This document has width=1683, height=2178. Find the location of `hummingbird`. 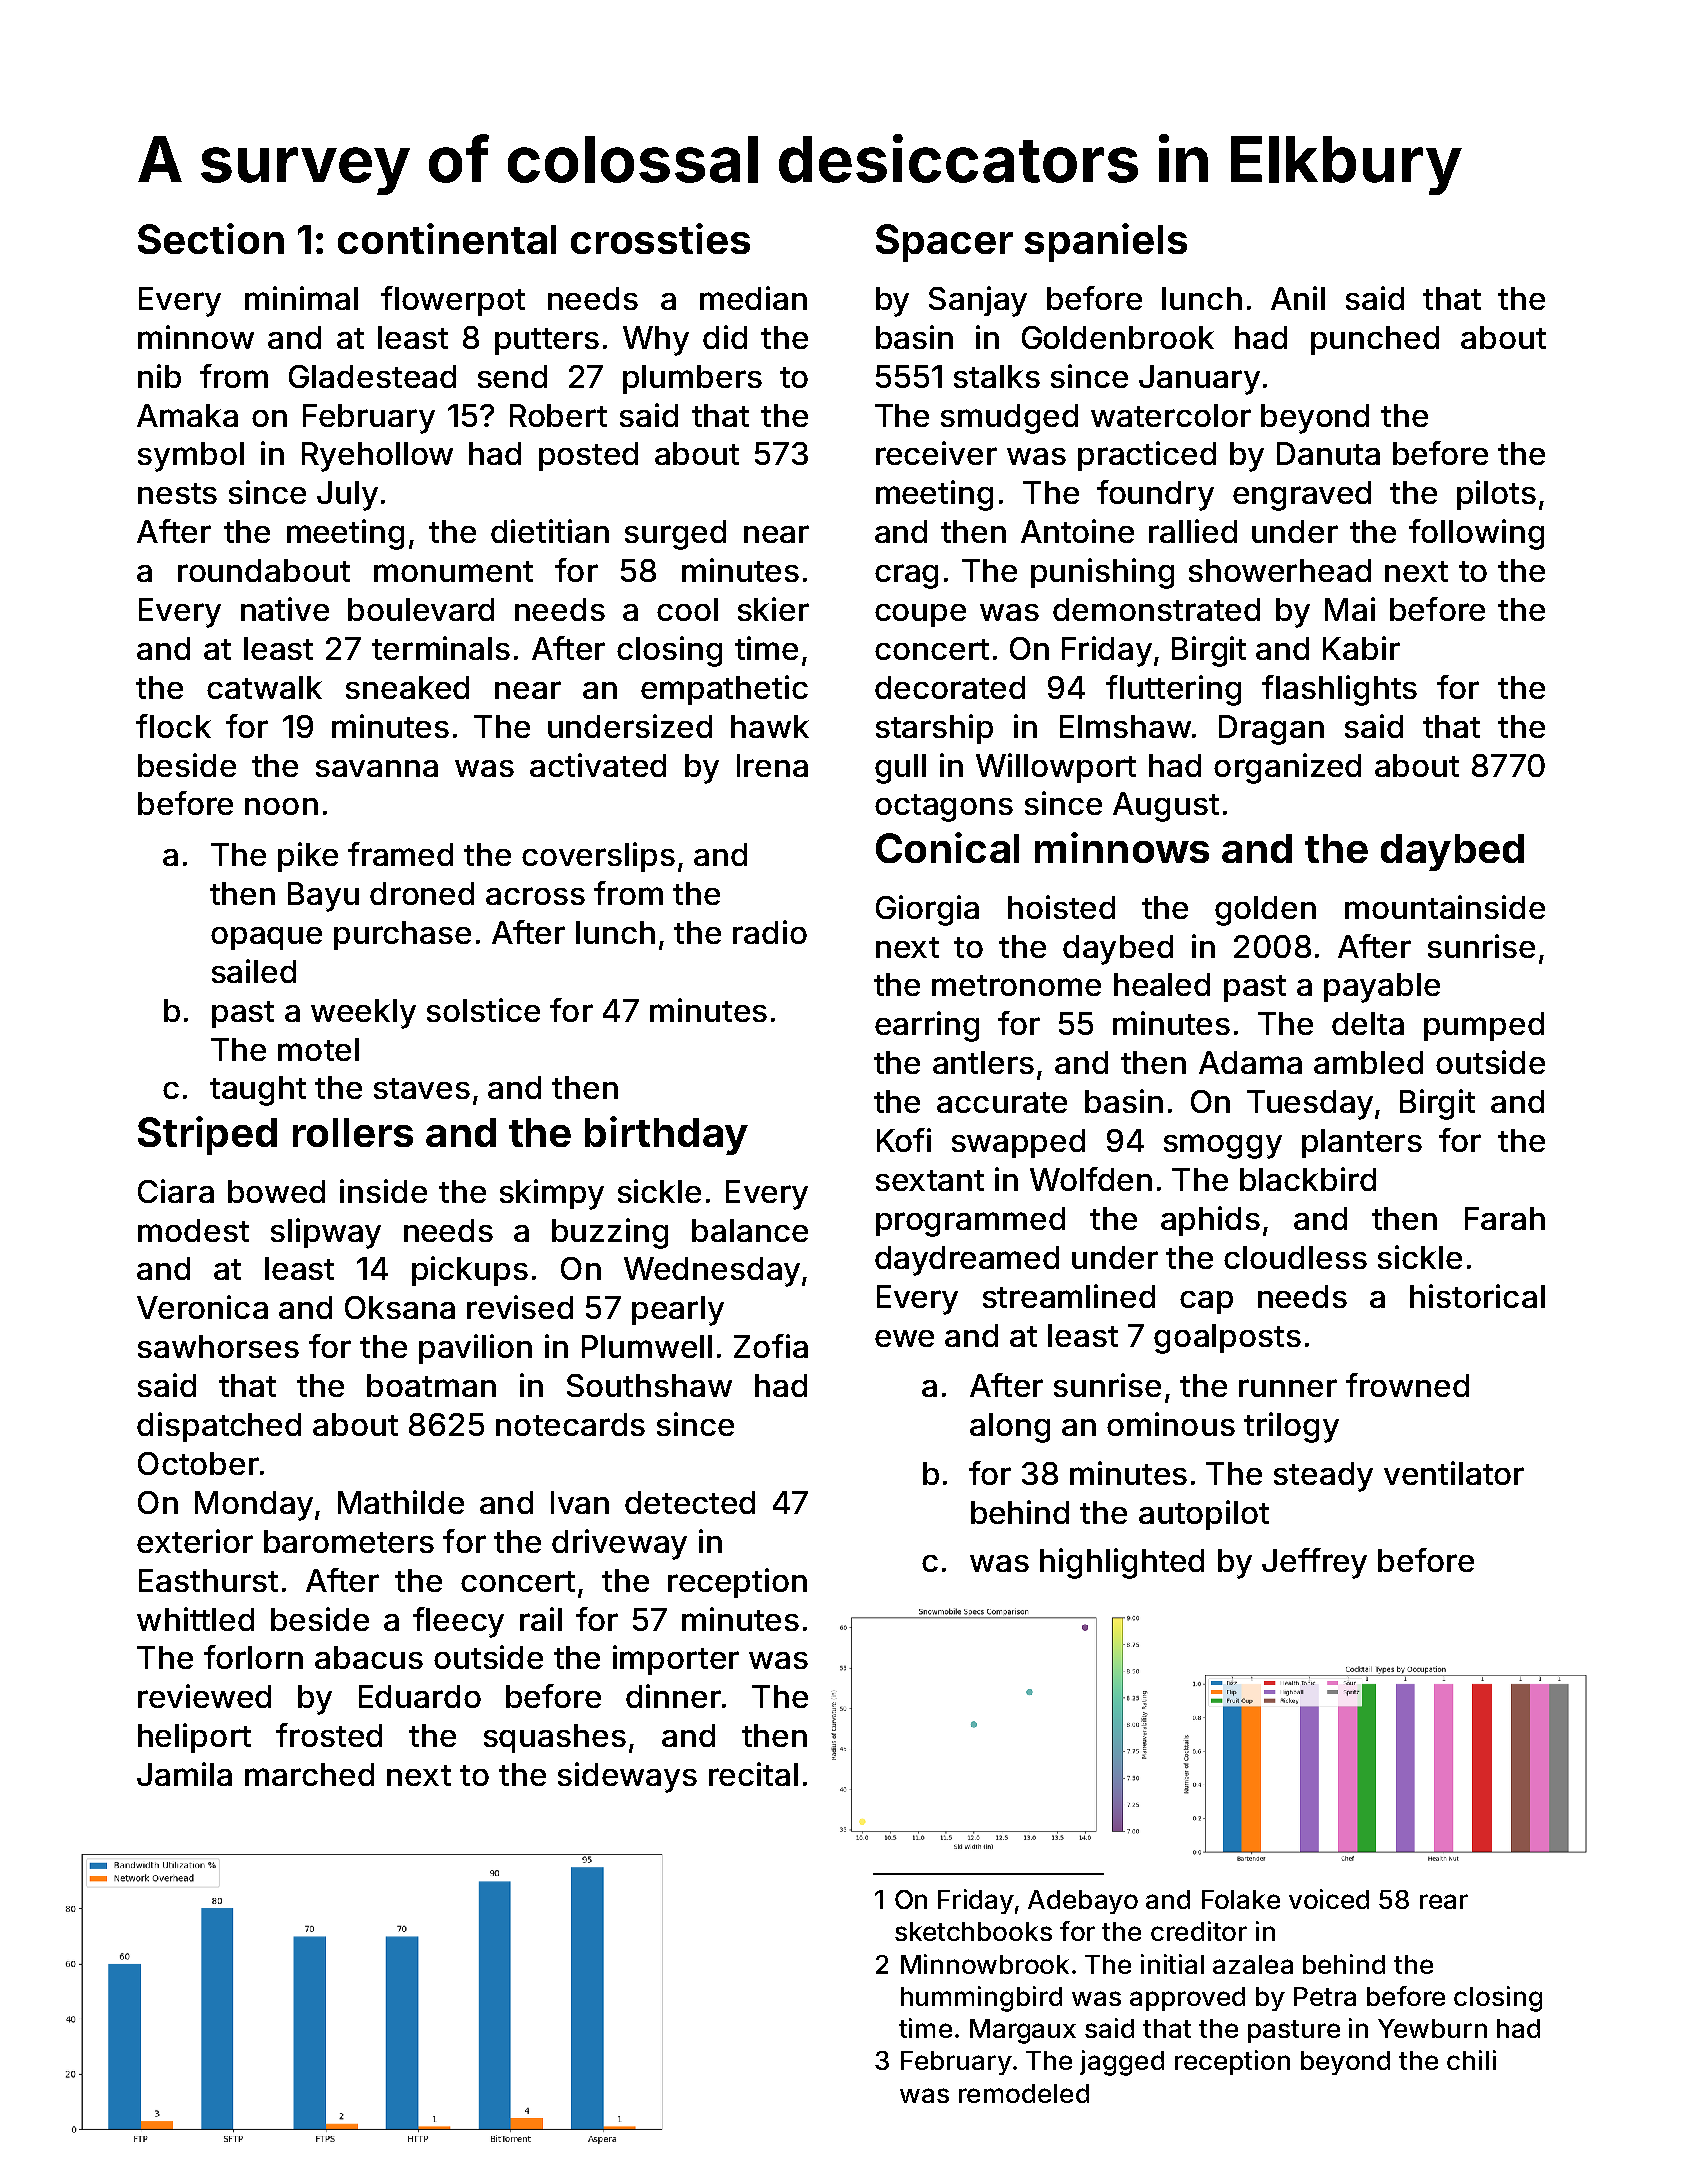

hummingbird is located at coordinates (981, 1999).
